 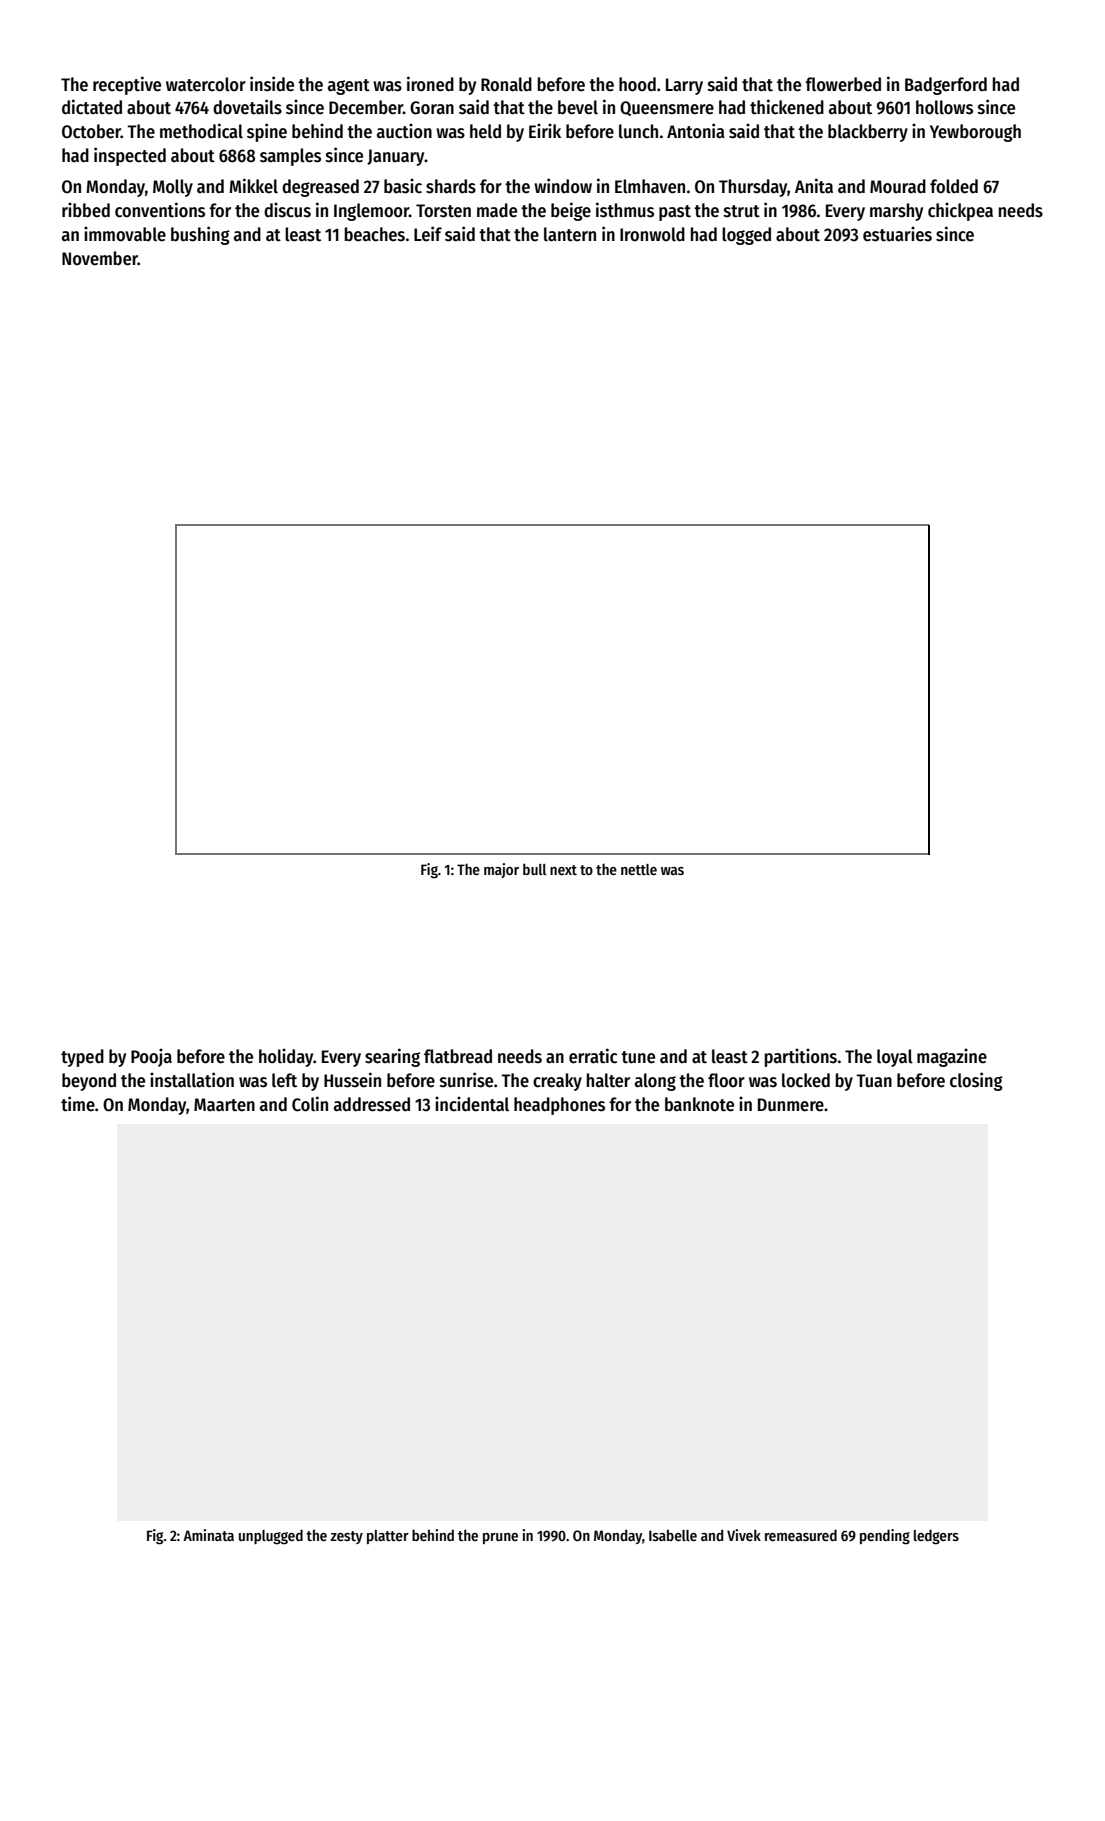 What do you see at coordinates (638, 1057) in the screenshot?
I see `tune` at bounding box center [638, 1057].
